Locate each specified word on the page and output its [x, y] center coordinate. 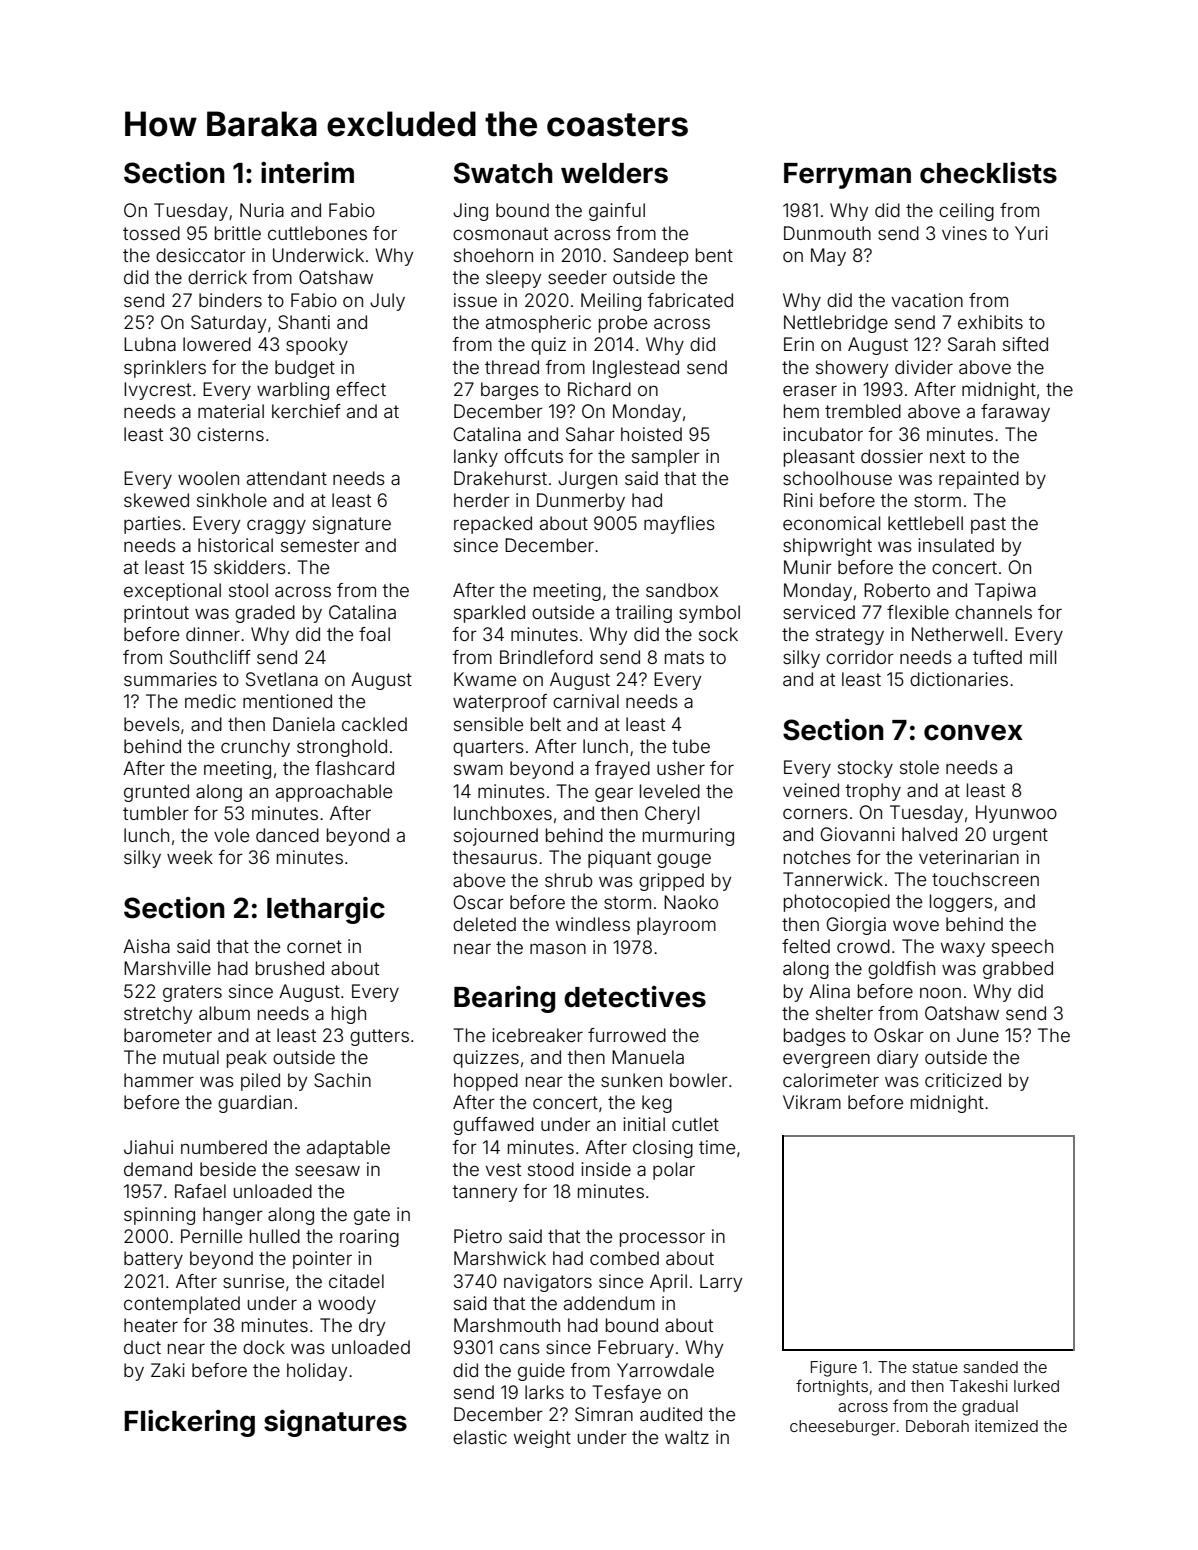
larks [544, 1392]
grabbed [1018, 970]
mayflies [679, 525]
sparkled [489, 614]
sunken [631, 1080]
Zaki [168, 1370]
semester [320, 545]
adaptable [348, 1149]
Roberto [897, 590]
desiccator [201, 255]
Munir [808, 567]
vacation [927, 300]
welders [614, 173]
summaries [170, 679]
